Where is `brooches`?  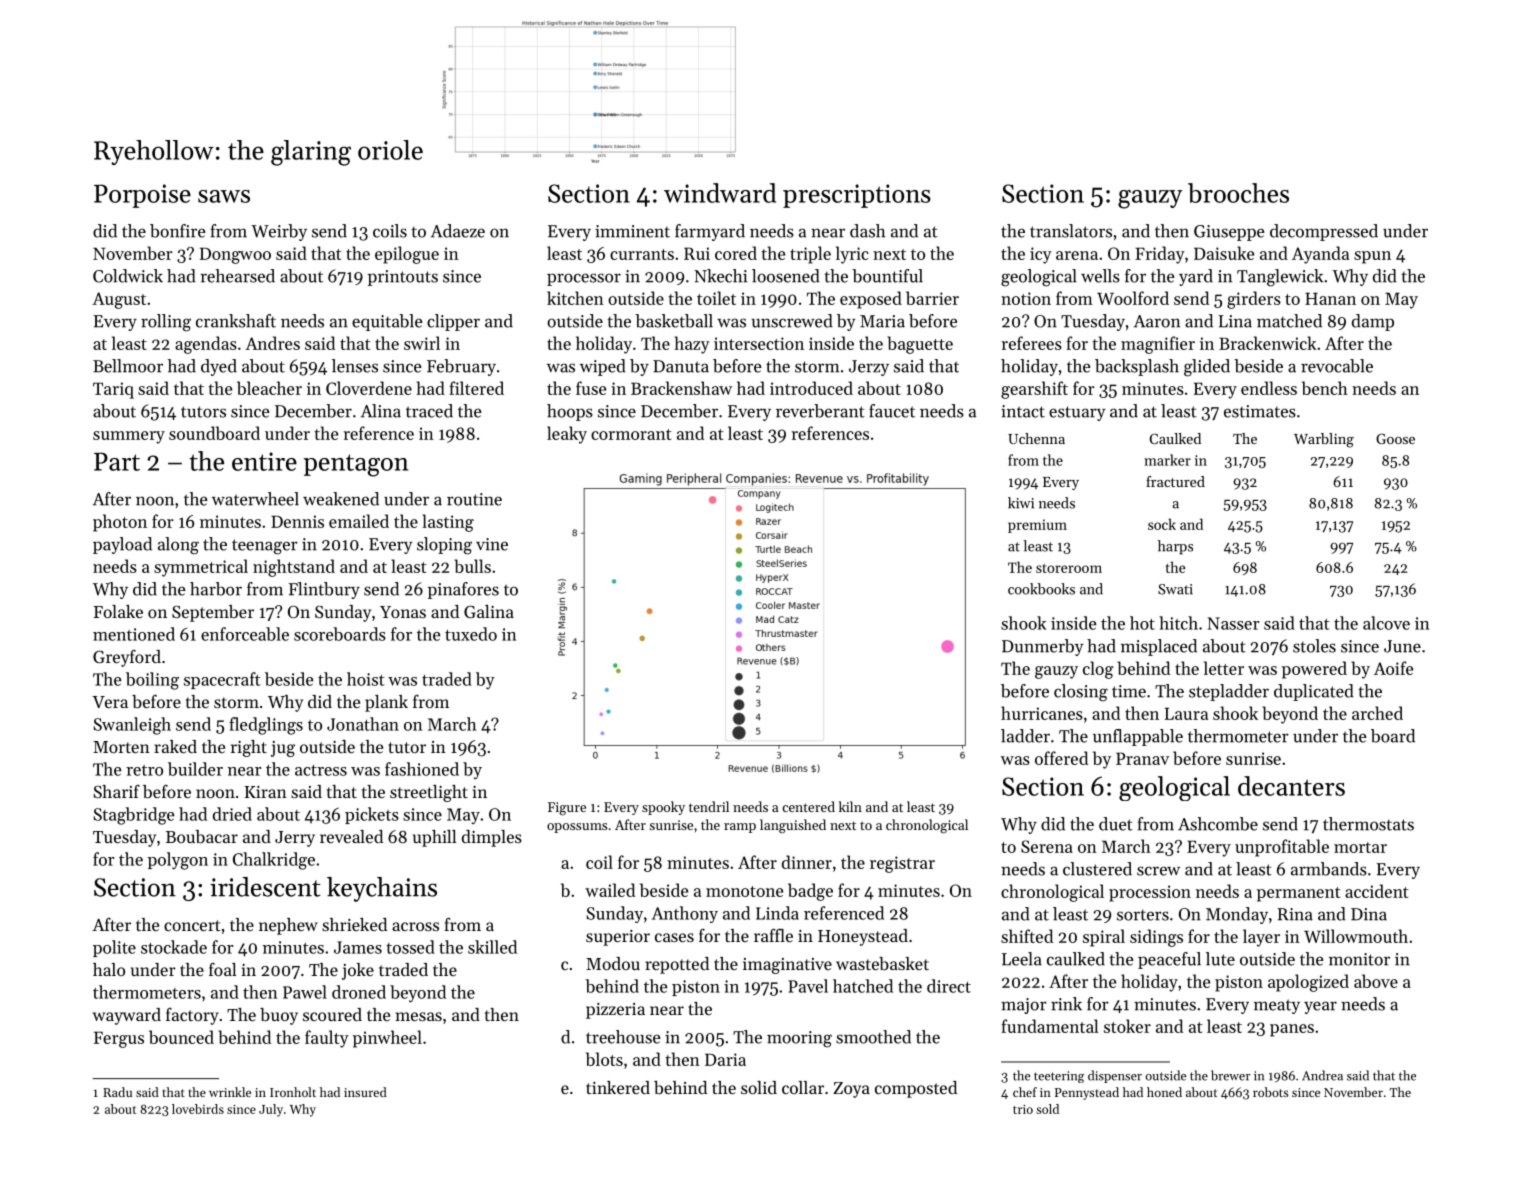 brooches is located at coordinates (1238, 193).
